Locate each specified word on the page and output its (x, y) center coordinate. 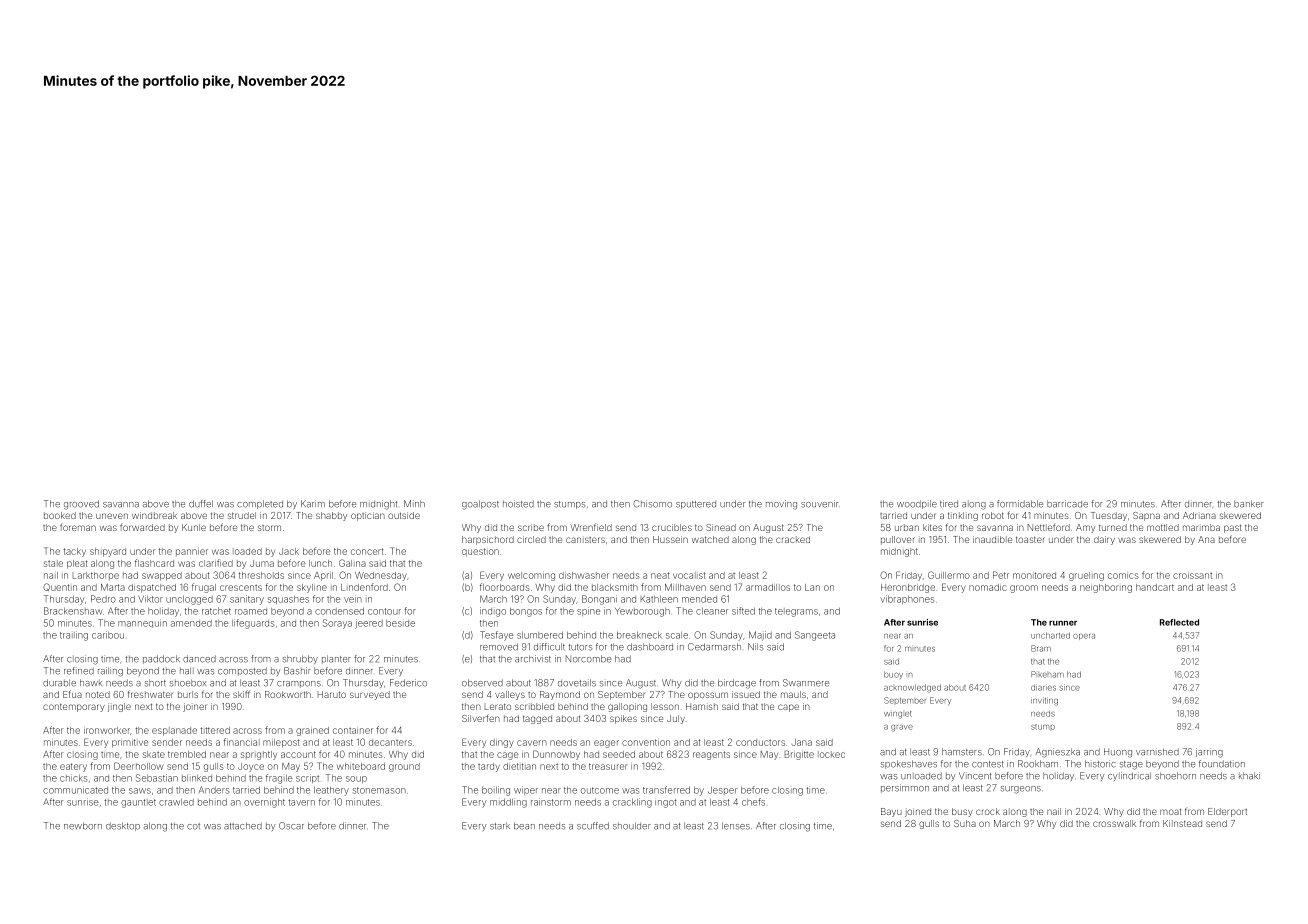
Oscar (291, 826)
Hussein (670, 539)
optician (368, 516)
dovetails (577, 683)
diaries (1043, 687)
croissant (1192, 576)
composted (242, 671)
